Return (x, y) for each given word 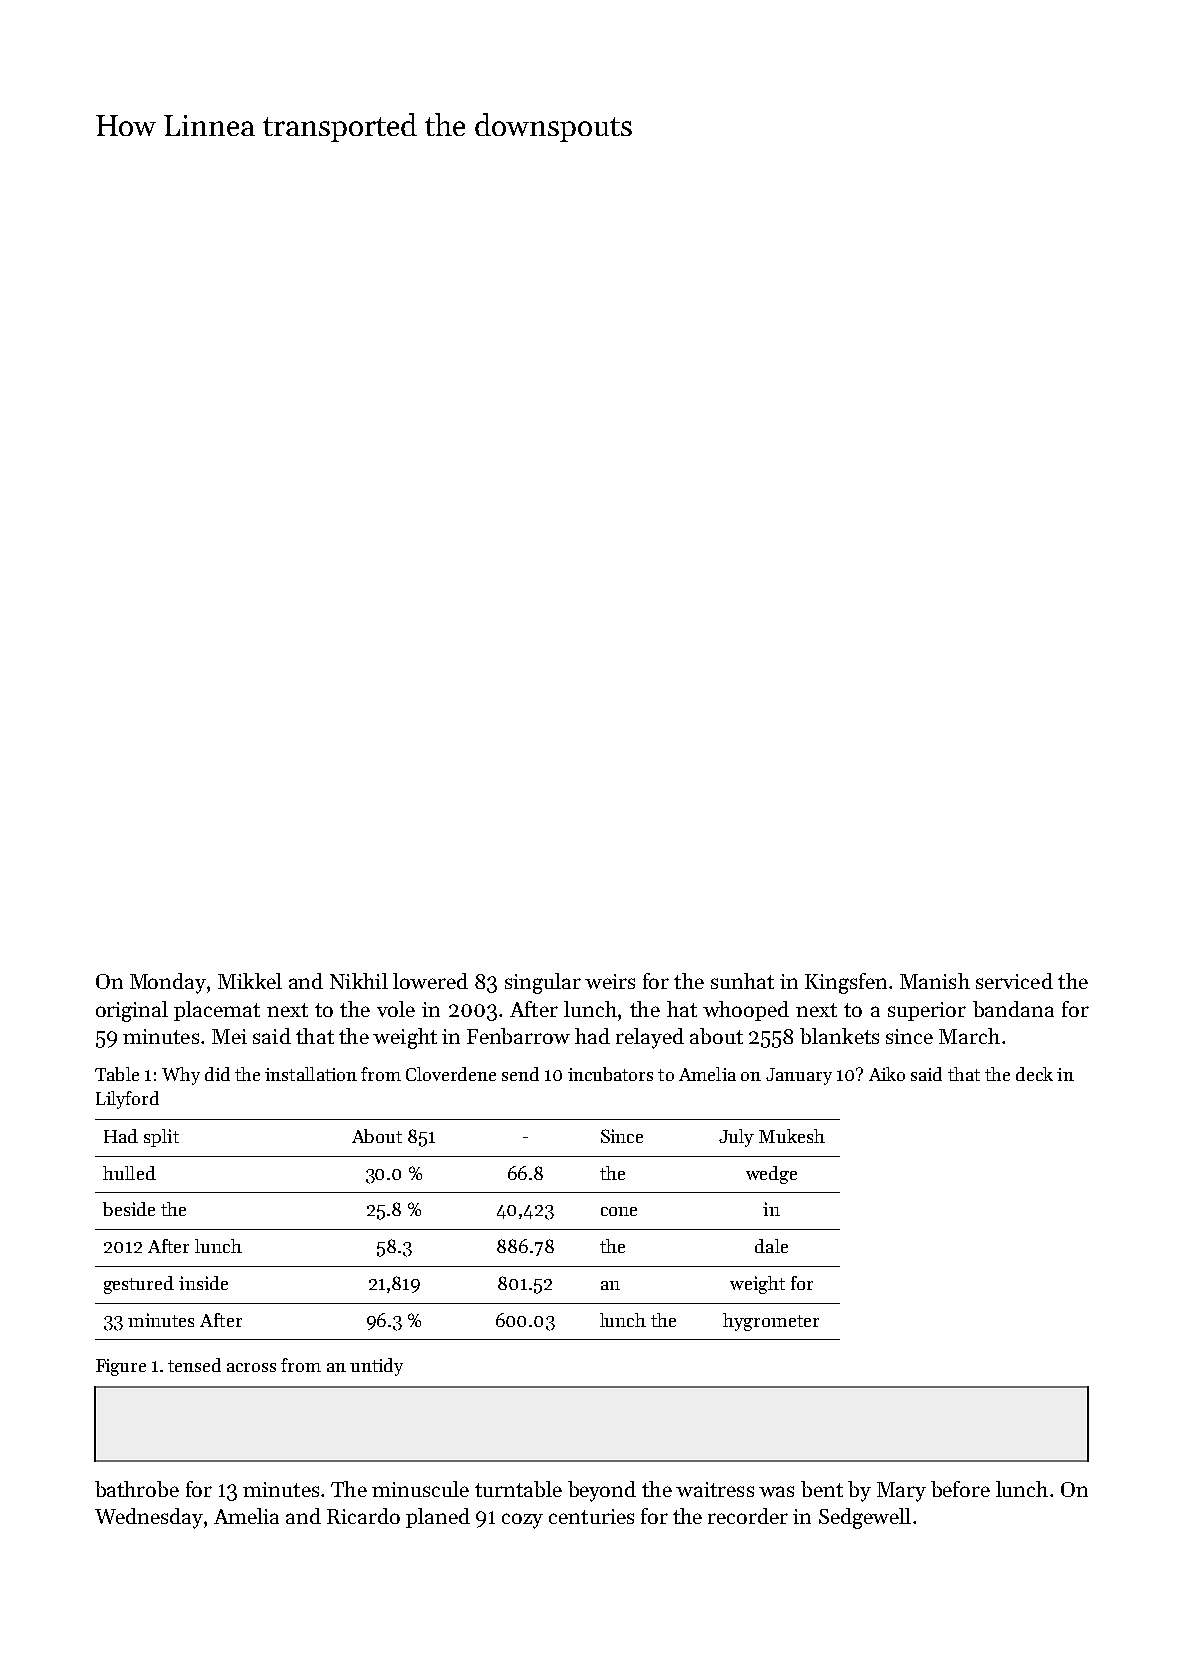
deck (1034, 1074)
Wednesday (150, 1518)
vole (396, 1009)
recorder (748, 1516)
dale (771, 1246)
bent (822, 1489)
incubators (610, 1074)
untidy (376, 1367)
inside (203, 1283)
